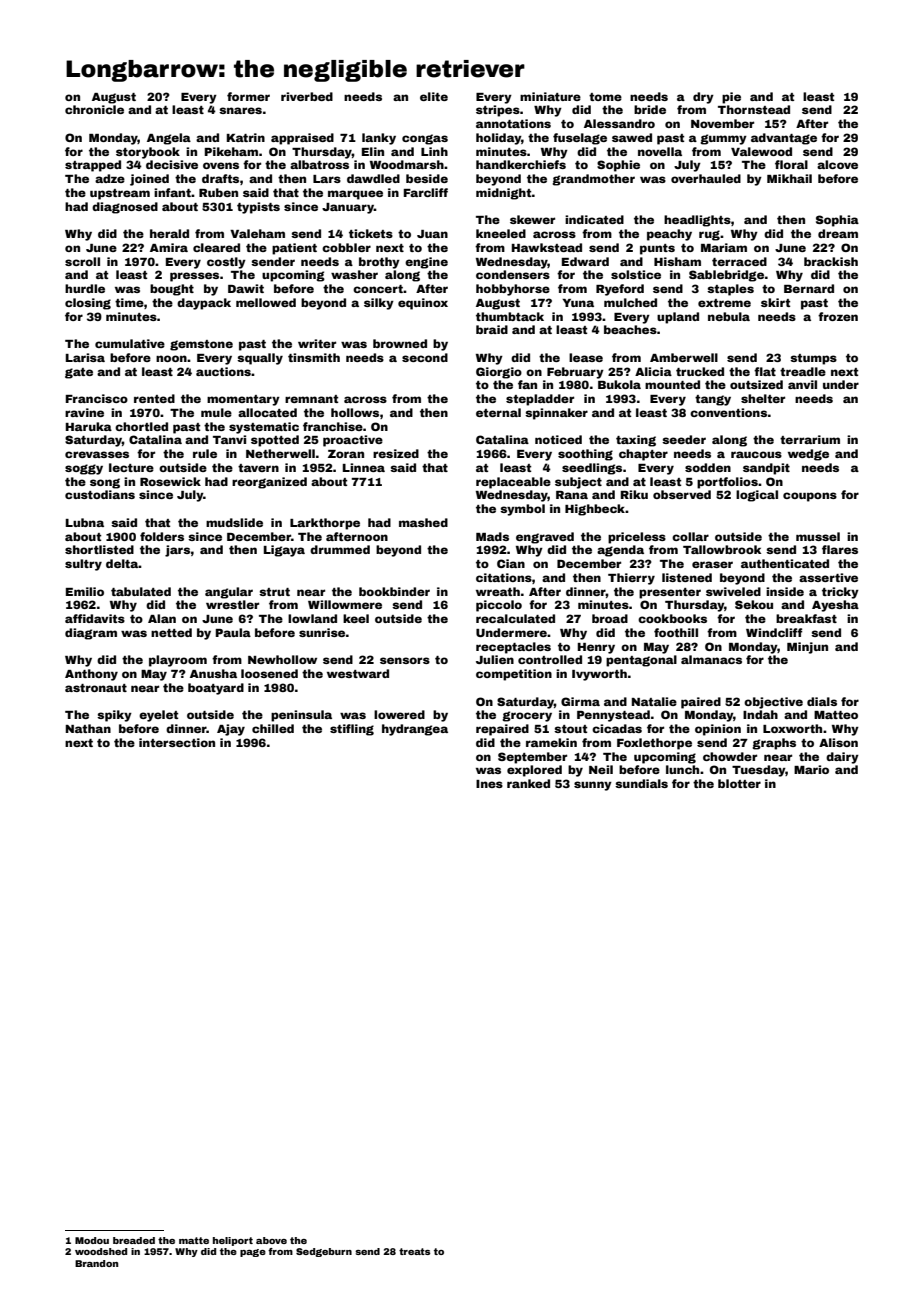 The image size is (924, 1308). What do you see at coordinates (93, 166) in the screenshot?
I see `strapped` at bounding box center [93, 166].
